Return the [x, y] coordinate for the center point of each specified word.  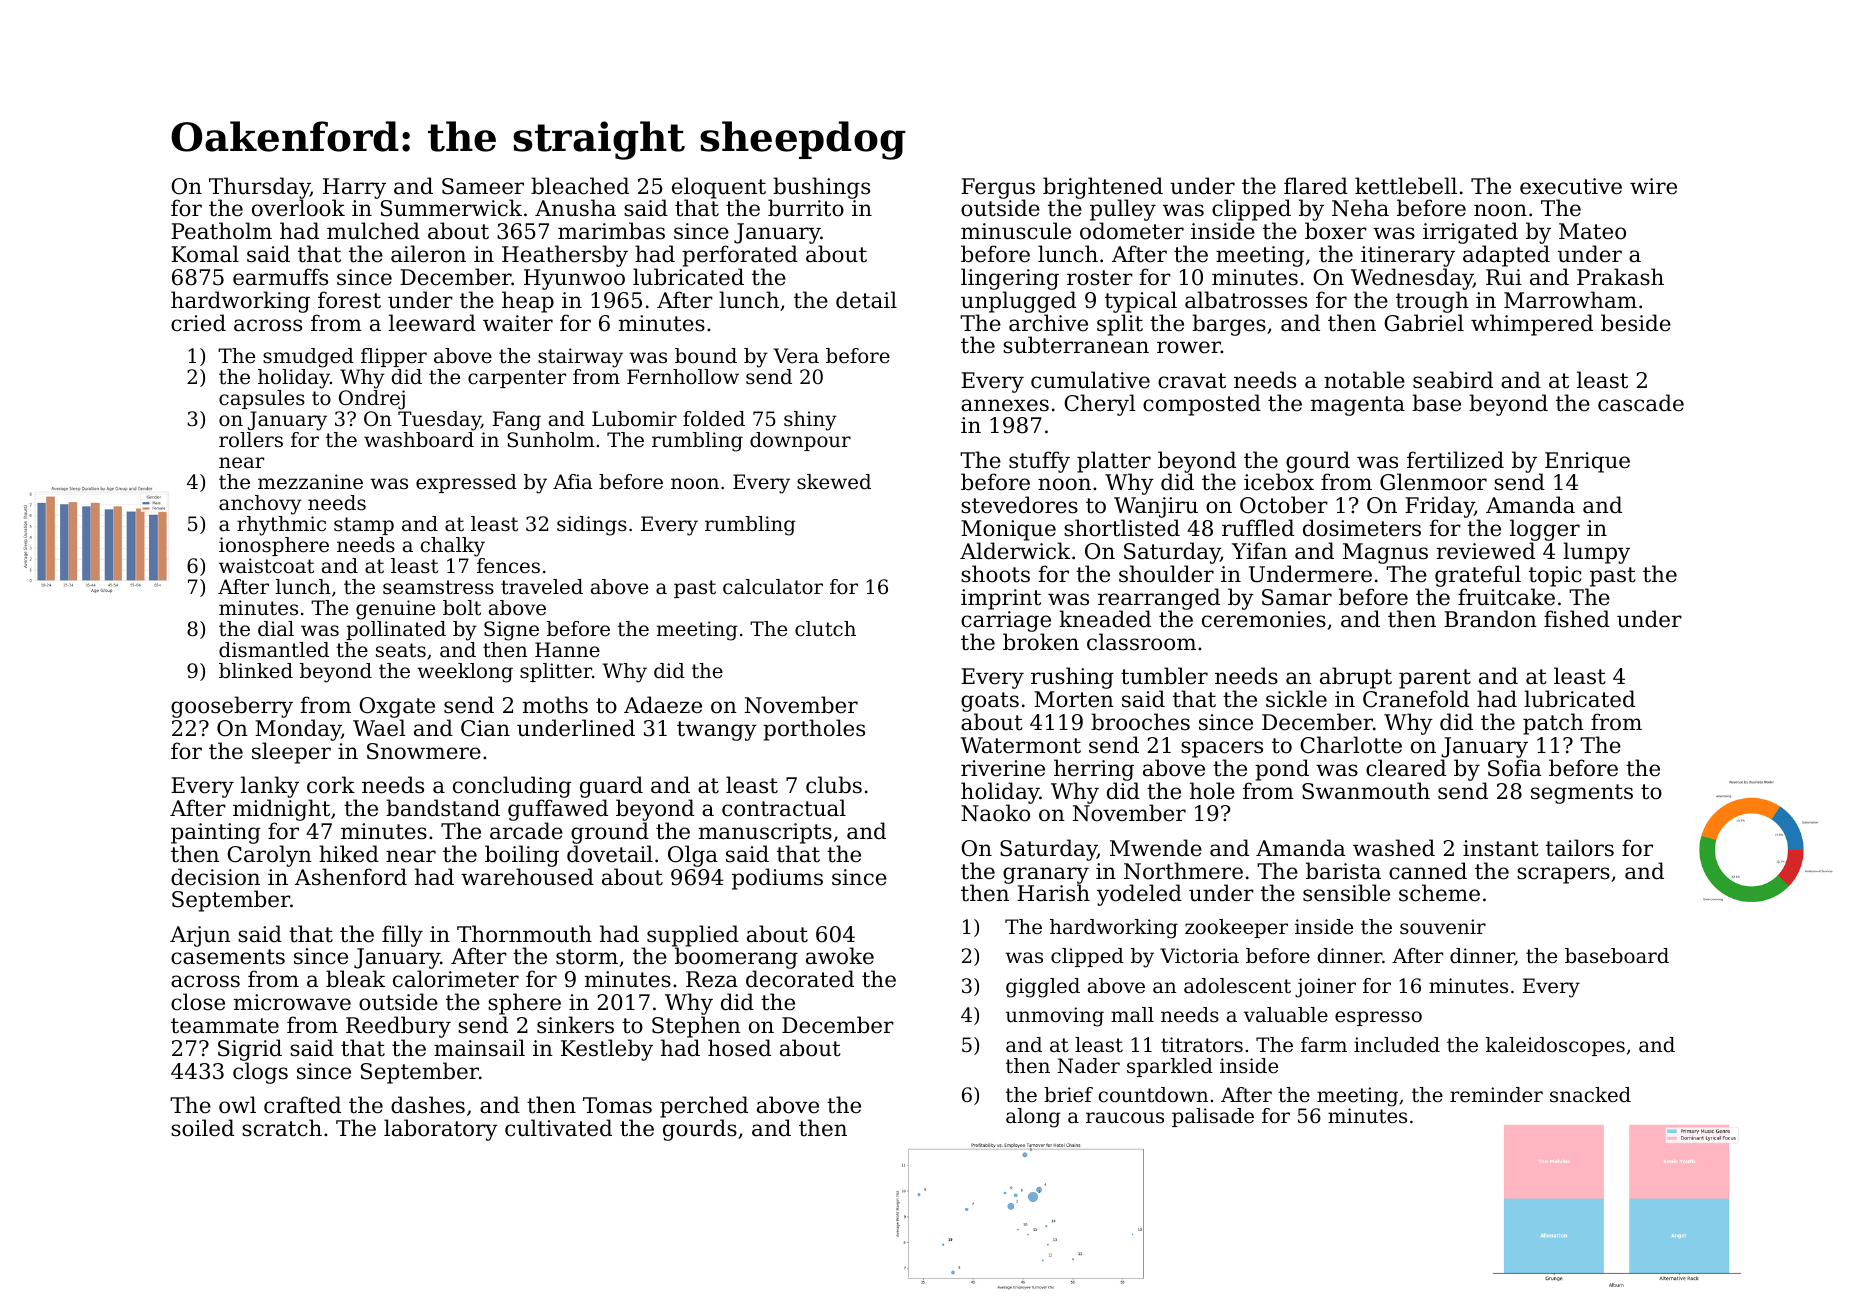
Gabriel [1424, 323]
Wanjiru [1156, 507]
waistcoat [266, 566]
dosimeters [1362, 528]
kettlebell [1406, 186]
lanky [270, 787]
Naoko [995, 813]
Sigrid [250, 1050]
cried [198, 323]
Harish [1053, 893]
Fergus [998, 189]
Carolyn [269, 856]
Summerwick [451, 208]
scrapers [1563, 875]
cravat [1192, 381]
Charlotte [1351, 745]
